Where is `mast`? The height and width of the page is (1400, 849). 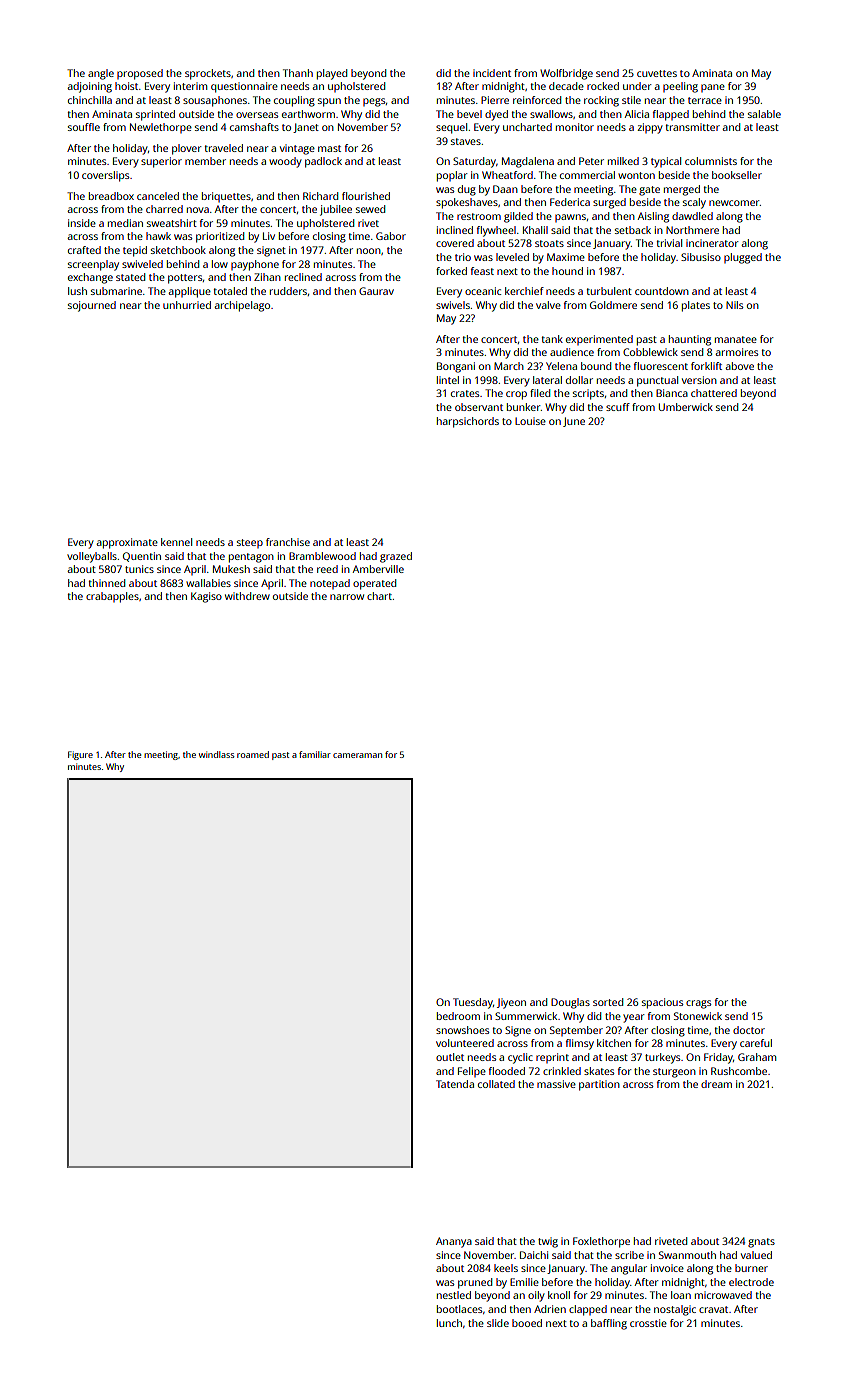
mast is located at coordinates (329, 148).
